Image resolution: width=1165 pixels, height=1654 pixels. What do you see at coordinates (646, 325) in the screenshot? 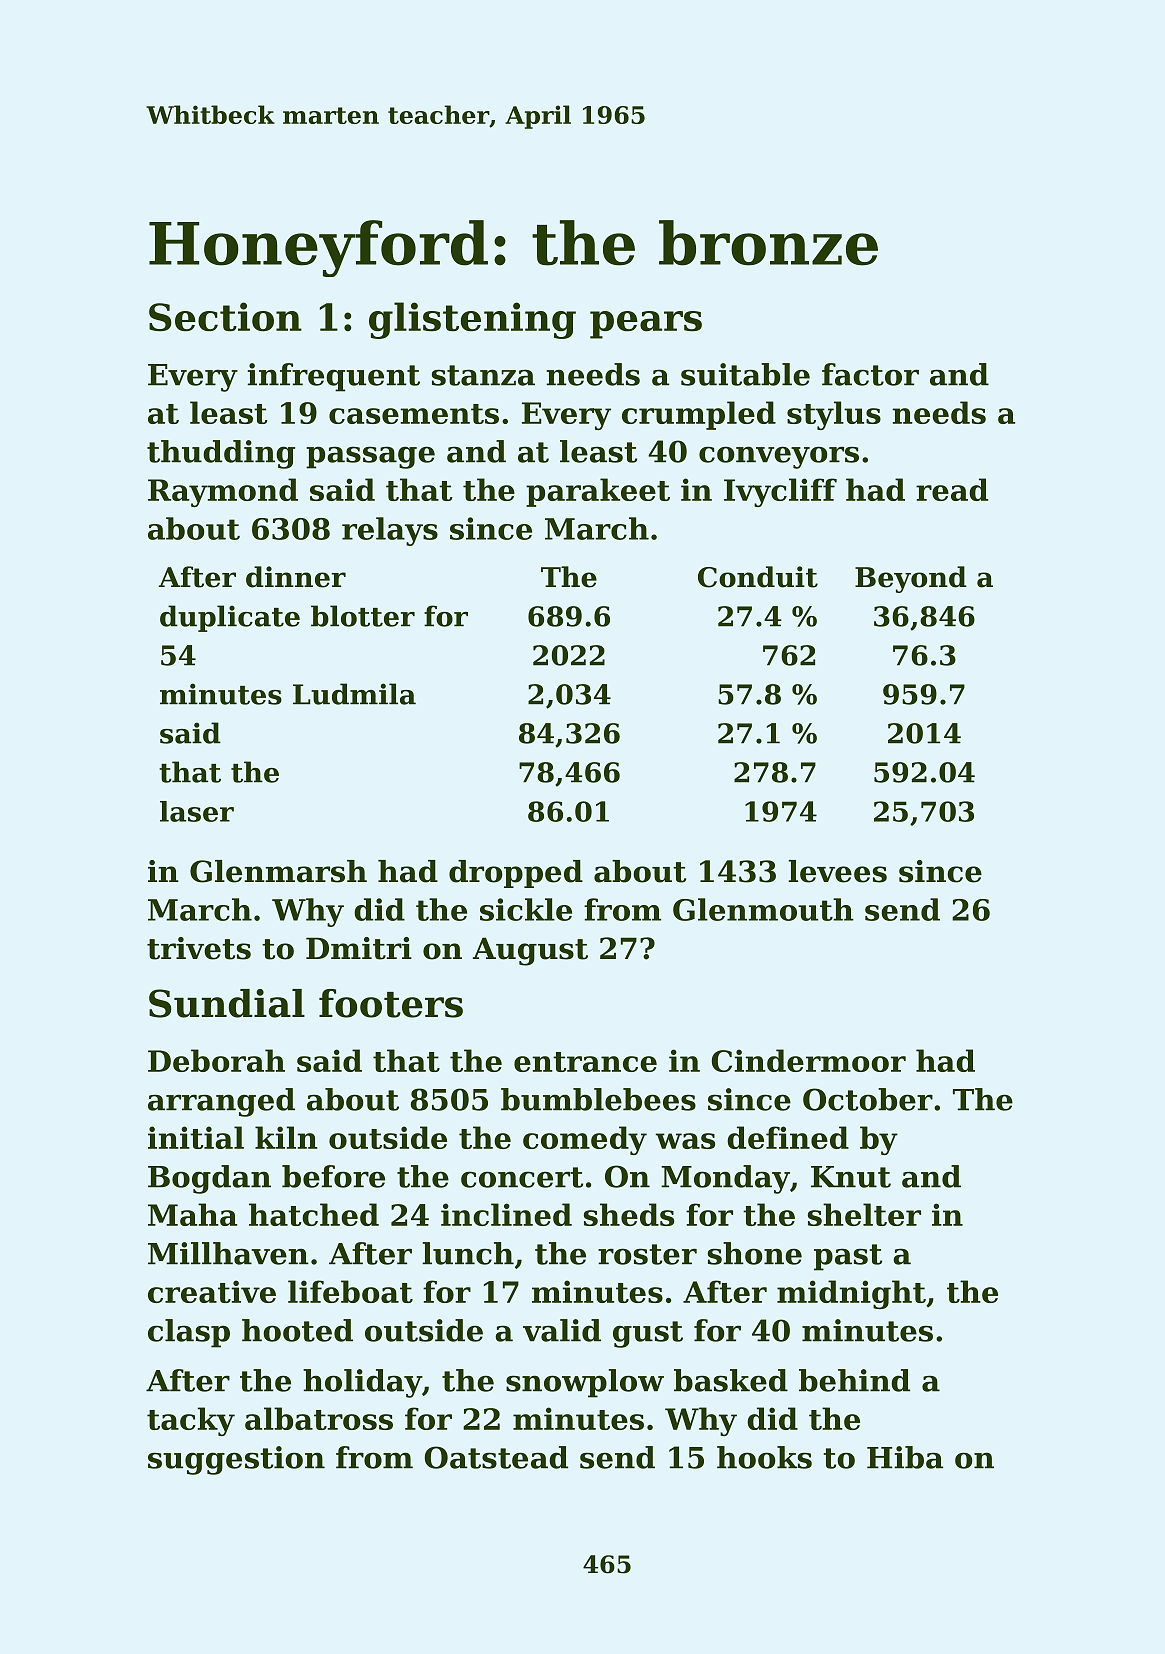
I see `pears` at bounding box center [646, 325].
